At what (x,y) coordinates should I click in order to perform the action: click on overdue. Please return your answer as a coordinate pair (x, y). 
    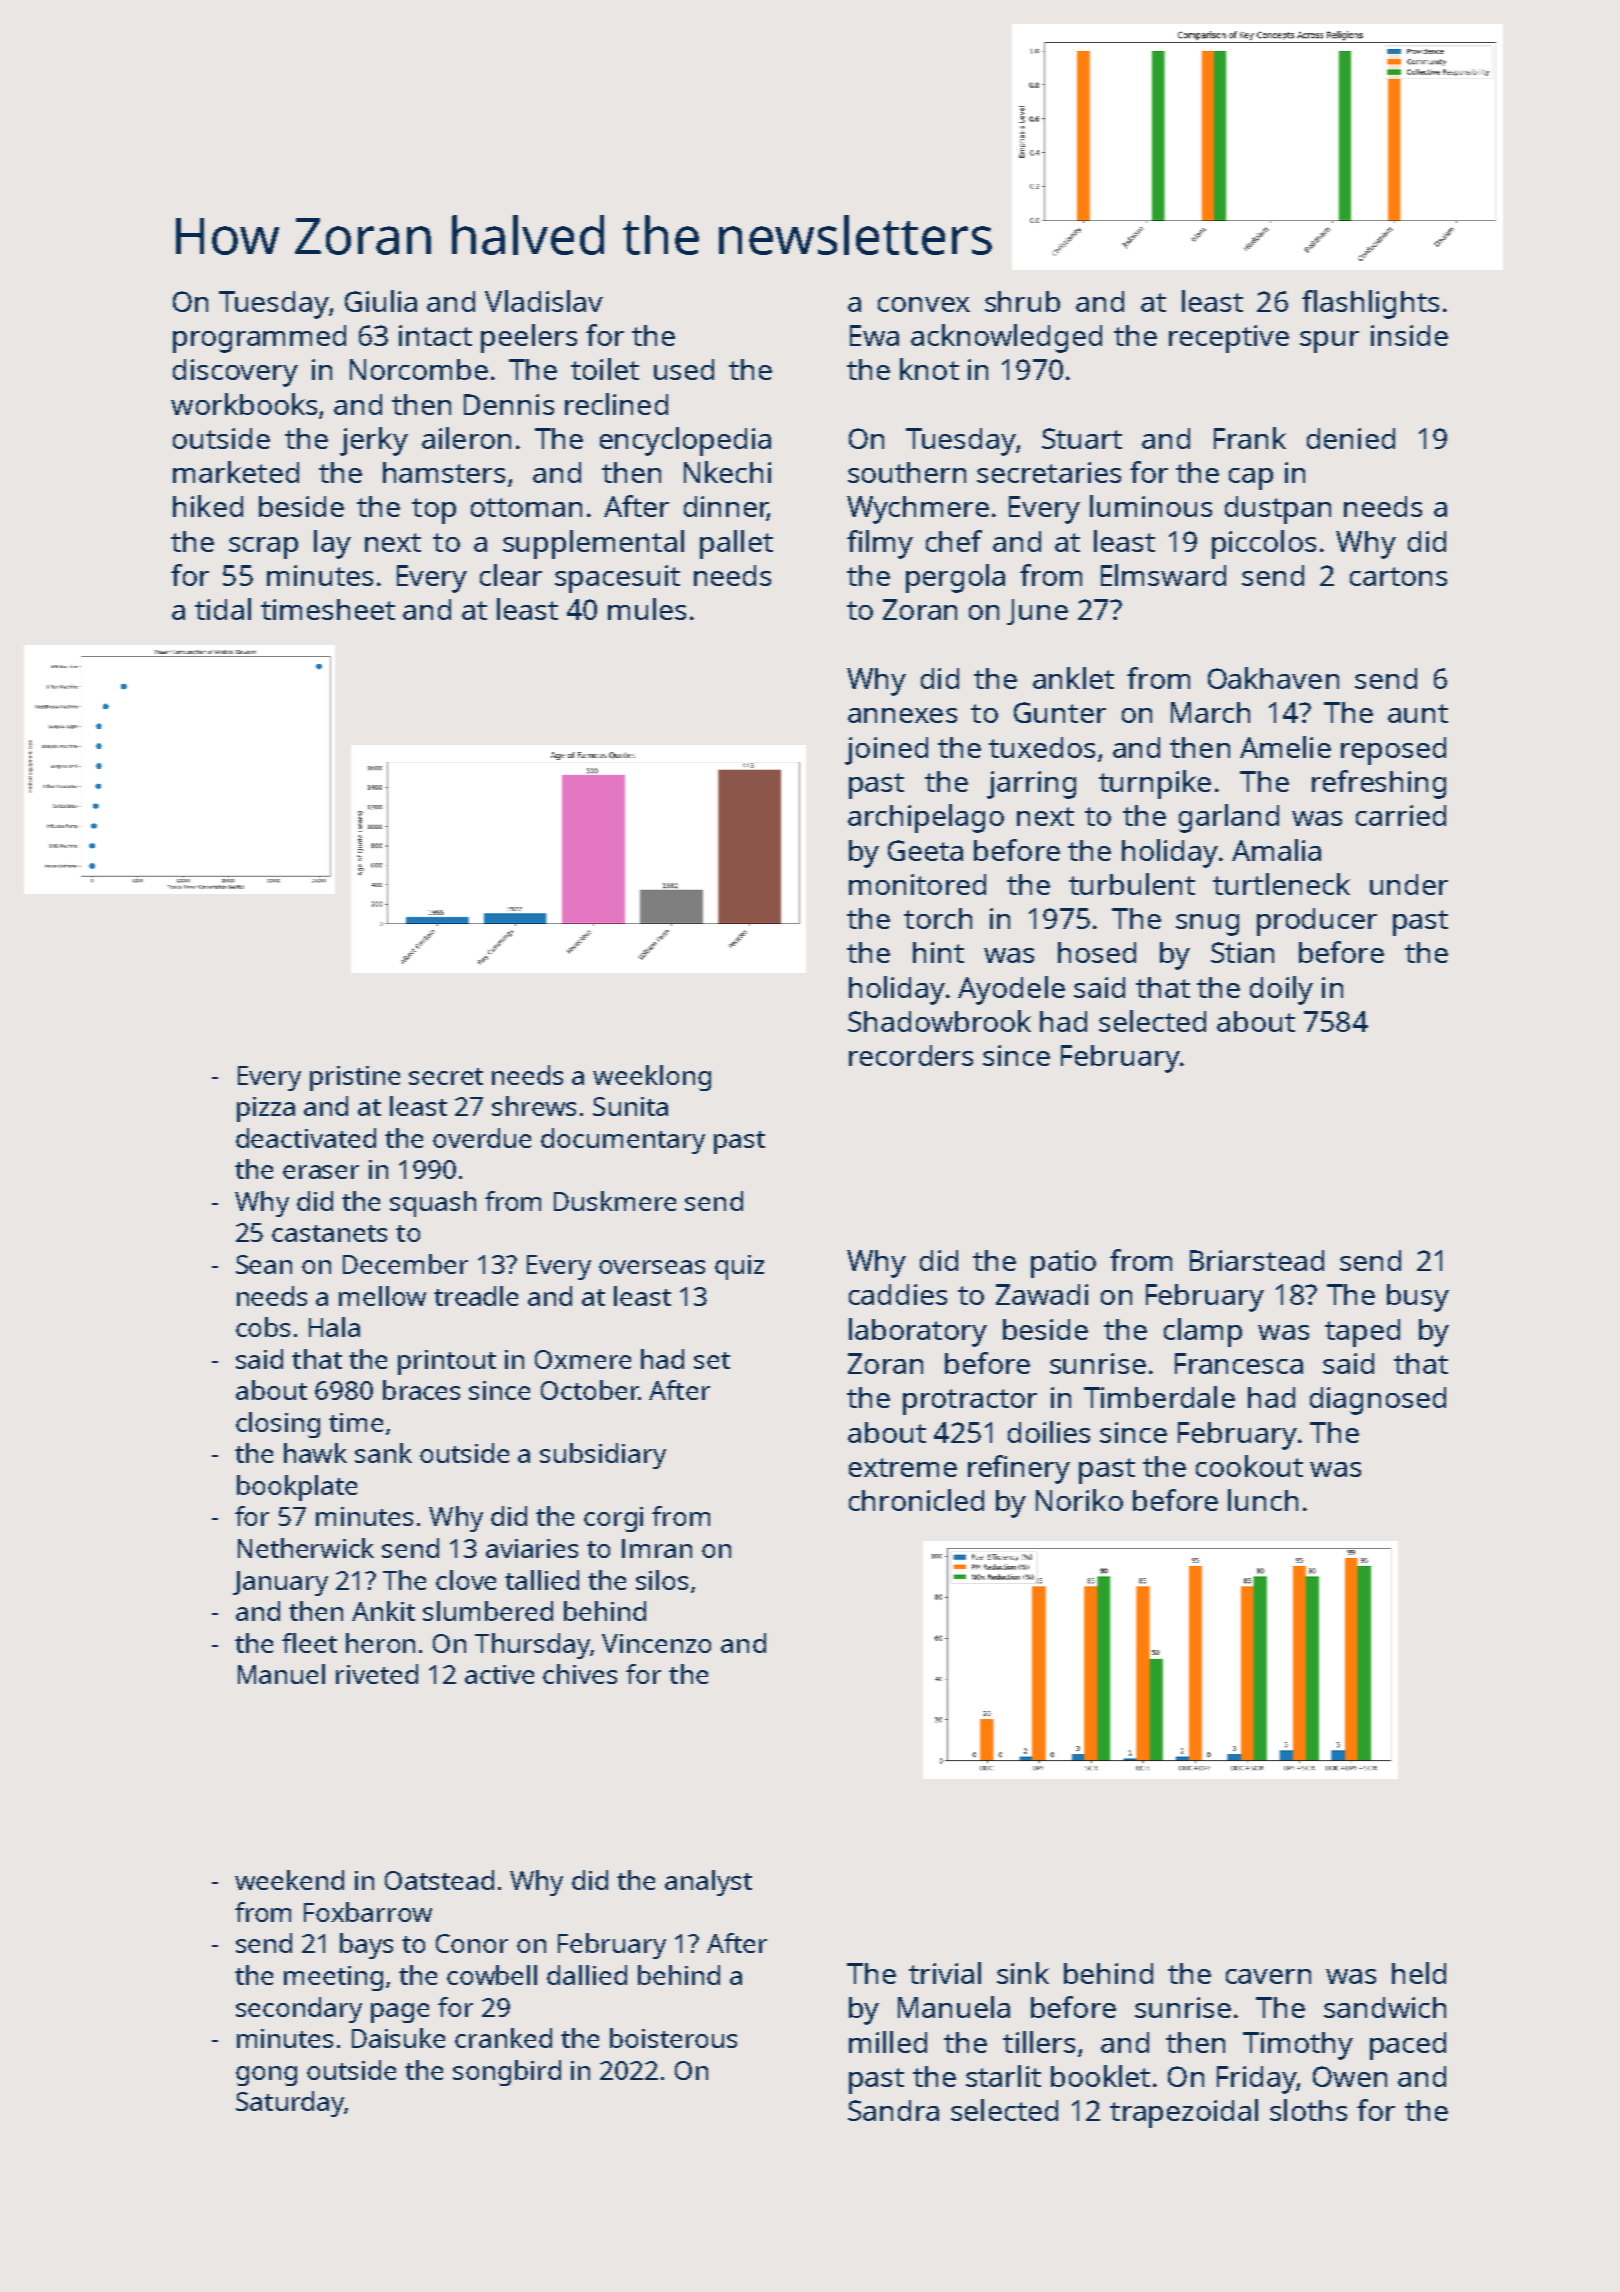
    Looking at the image, I should click on (482, 1138).
